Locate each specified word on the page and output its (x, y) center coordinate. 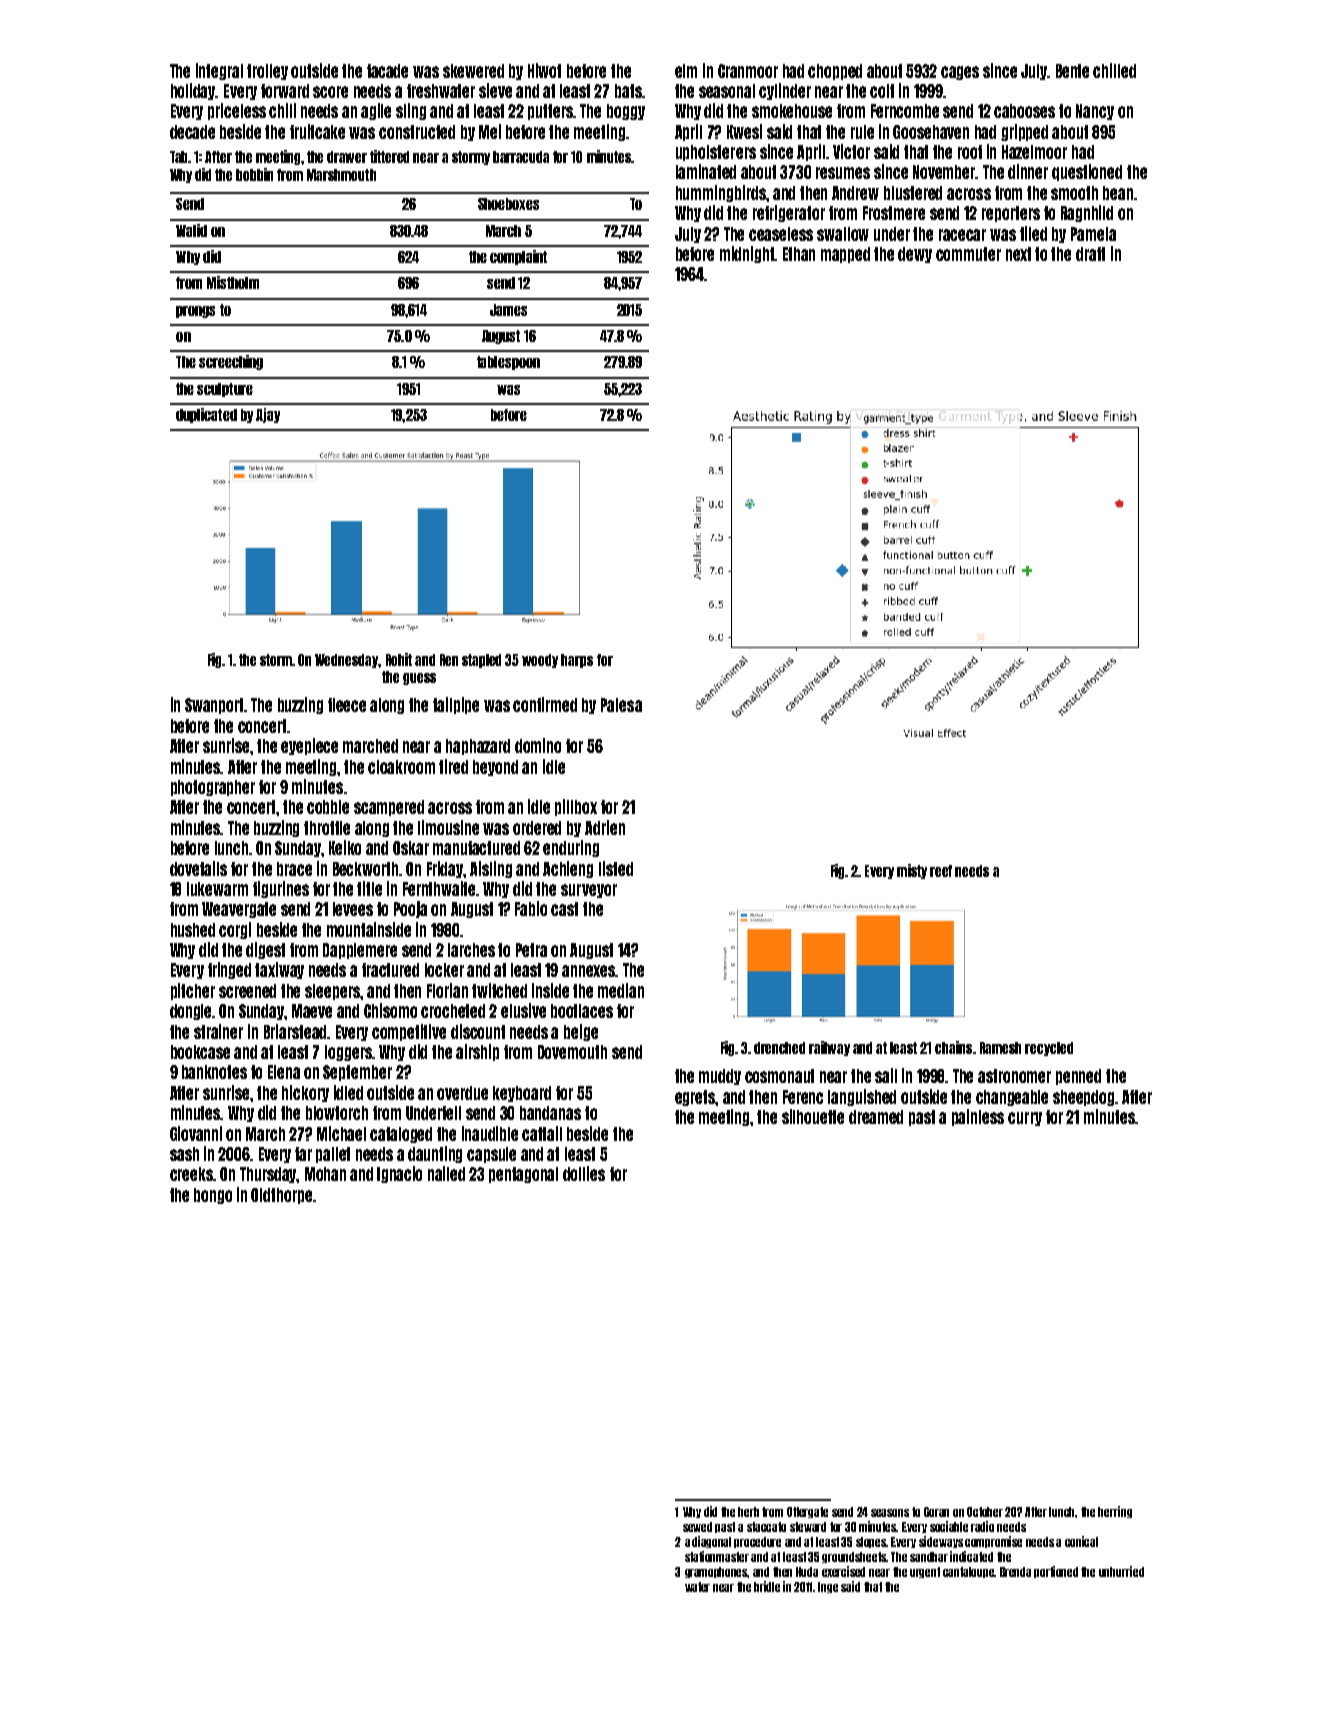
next (1018, 254)
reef (941, 871)
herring (1115, 1512)
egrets (695, 1098)
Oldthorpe (281, 1196)
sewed (697, 1527)
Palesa (621, 705)
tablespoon (508, 363)
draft (1090, 254)
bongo (213, 1196)
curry (1025, 1119)
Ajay (268, 415)
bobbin (254, 174)
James (508, 310)
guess (419, 679)
